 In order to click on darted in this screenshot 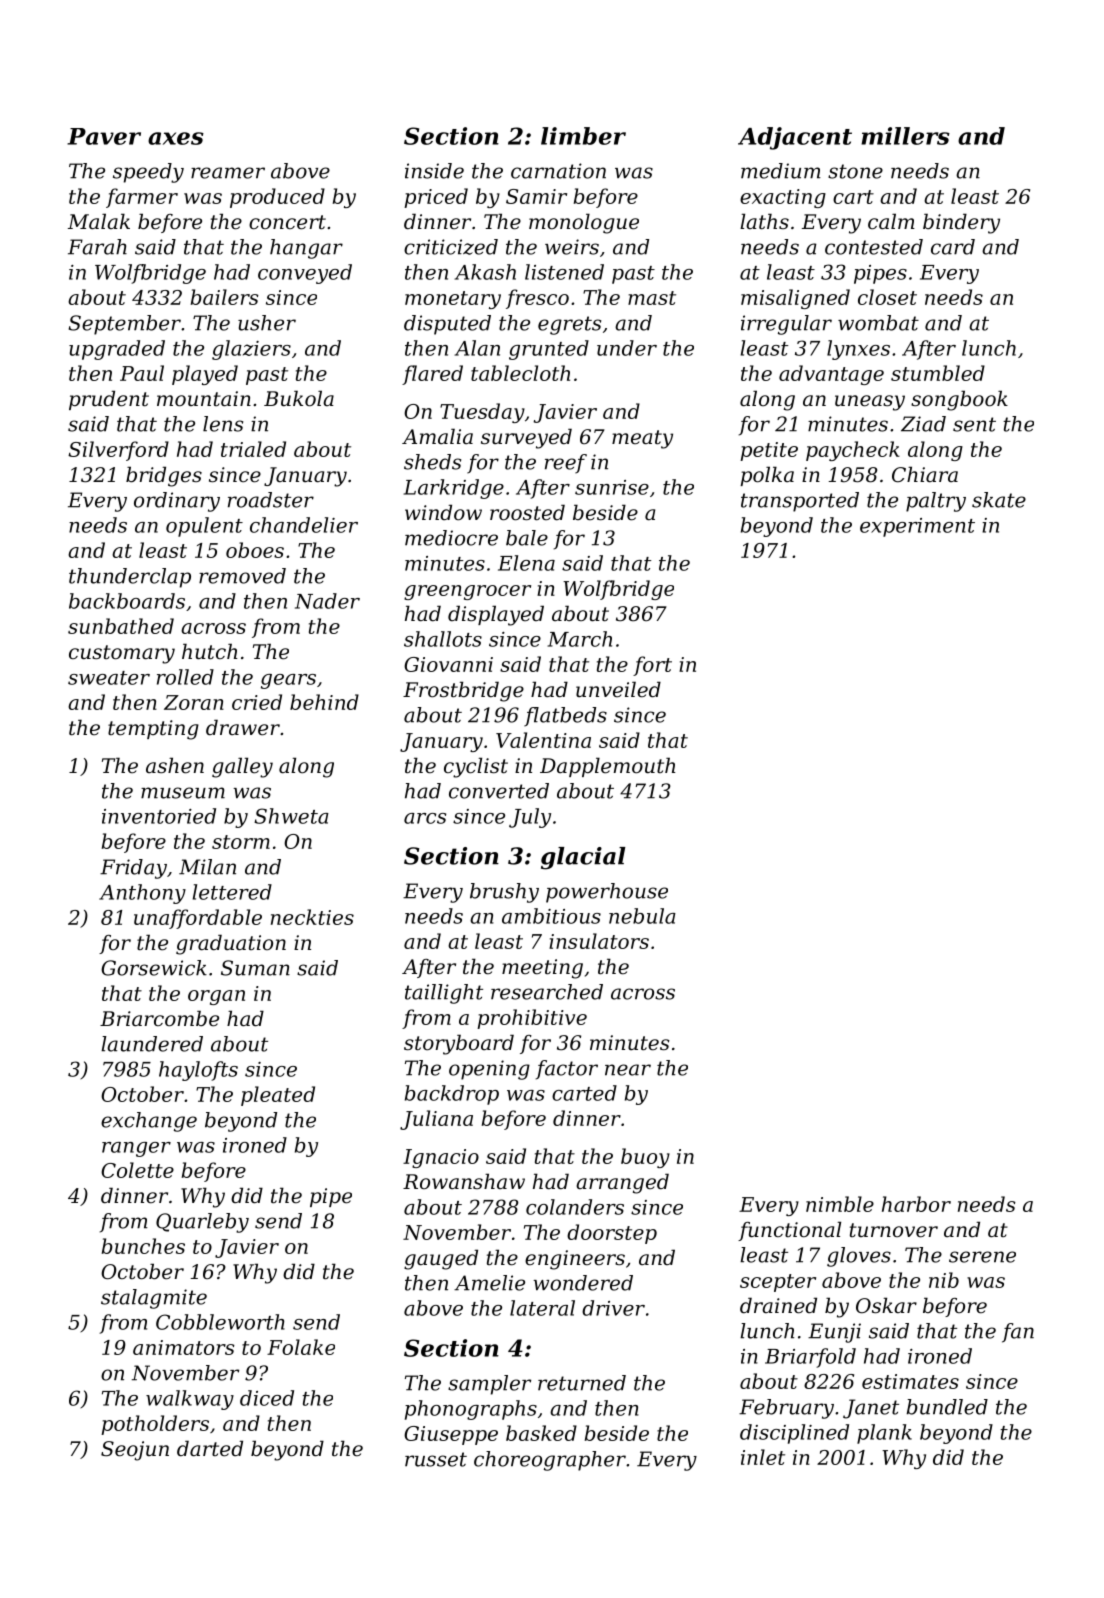, I will do `click(210, 1448)`.
